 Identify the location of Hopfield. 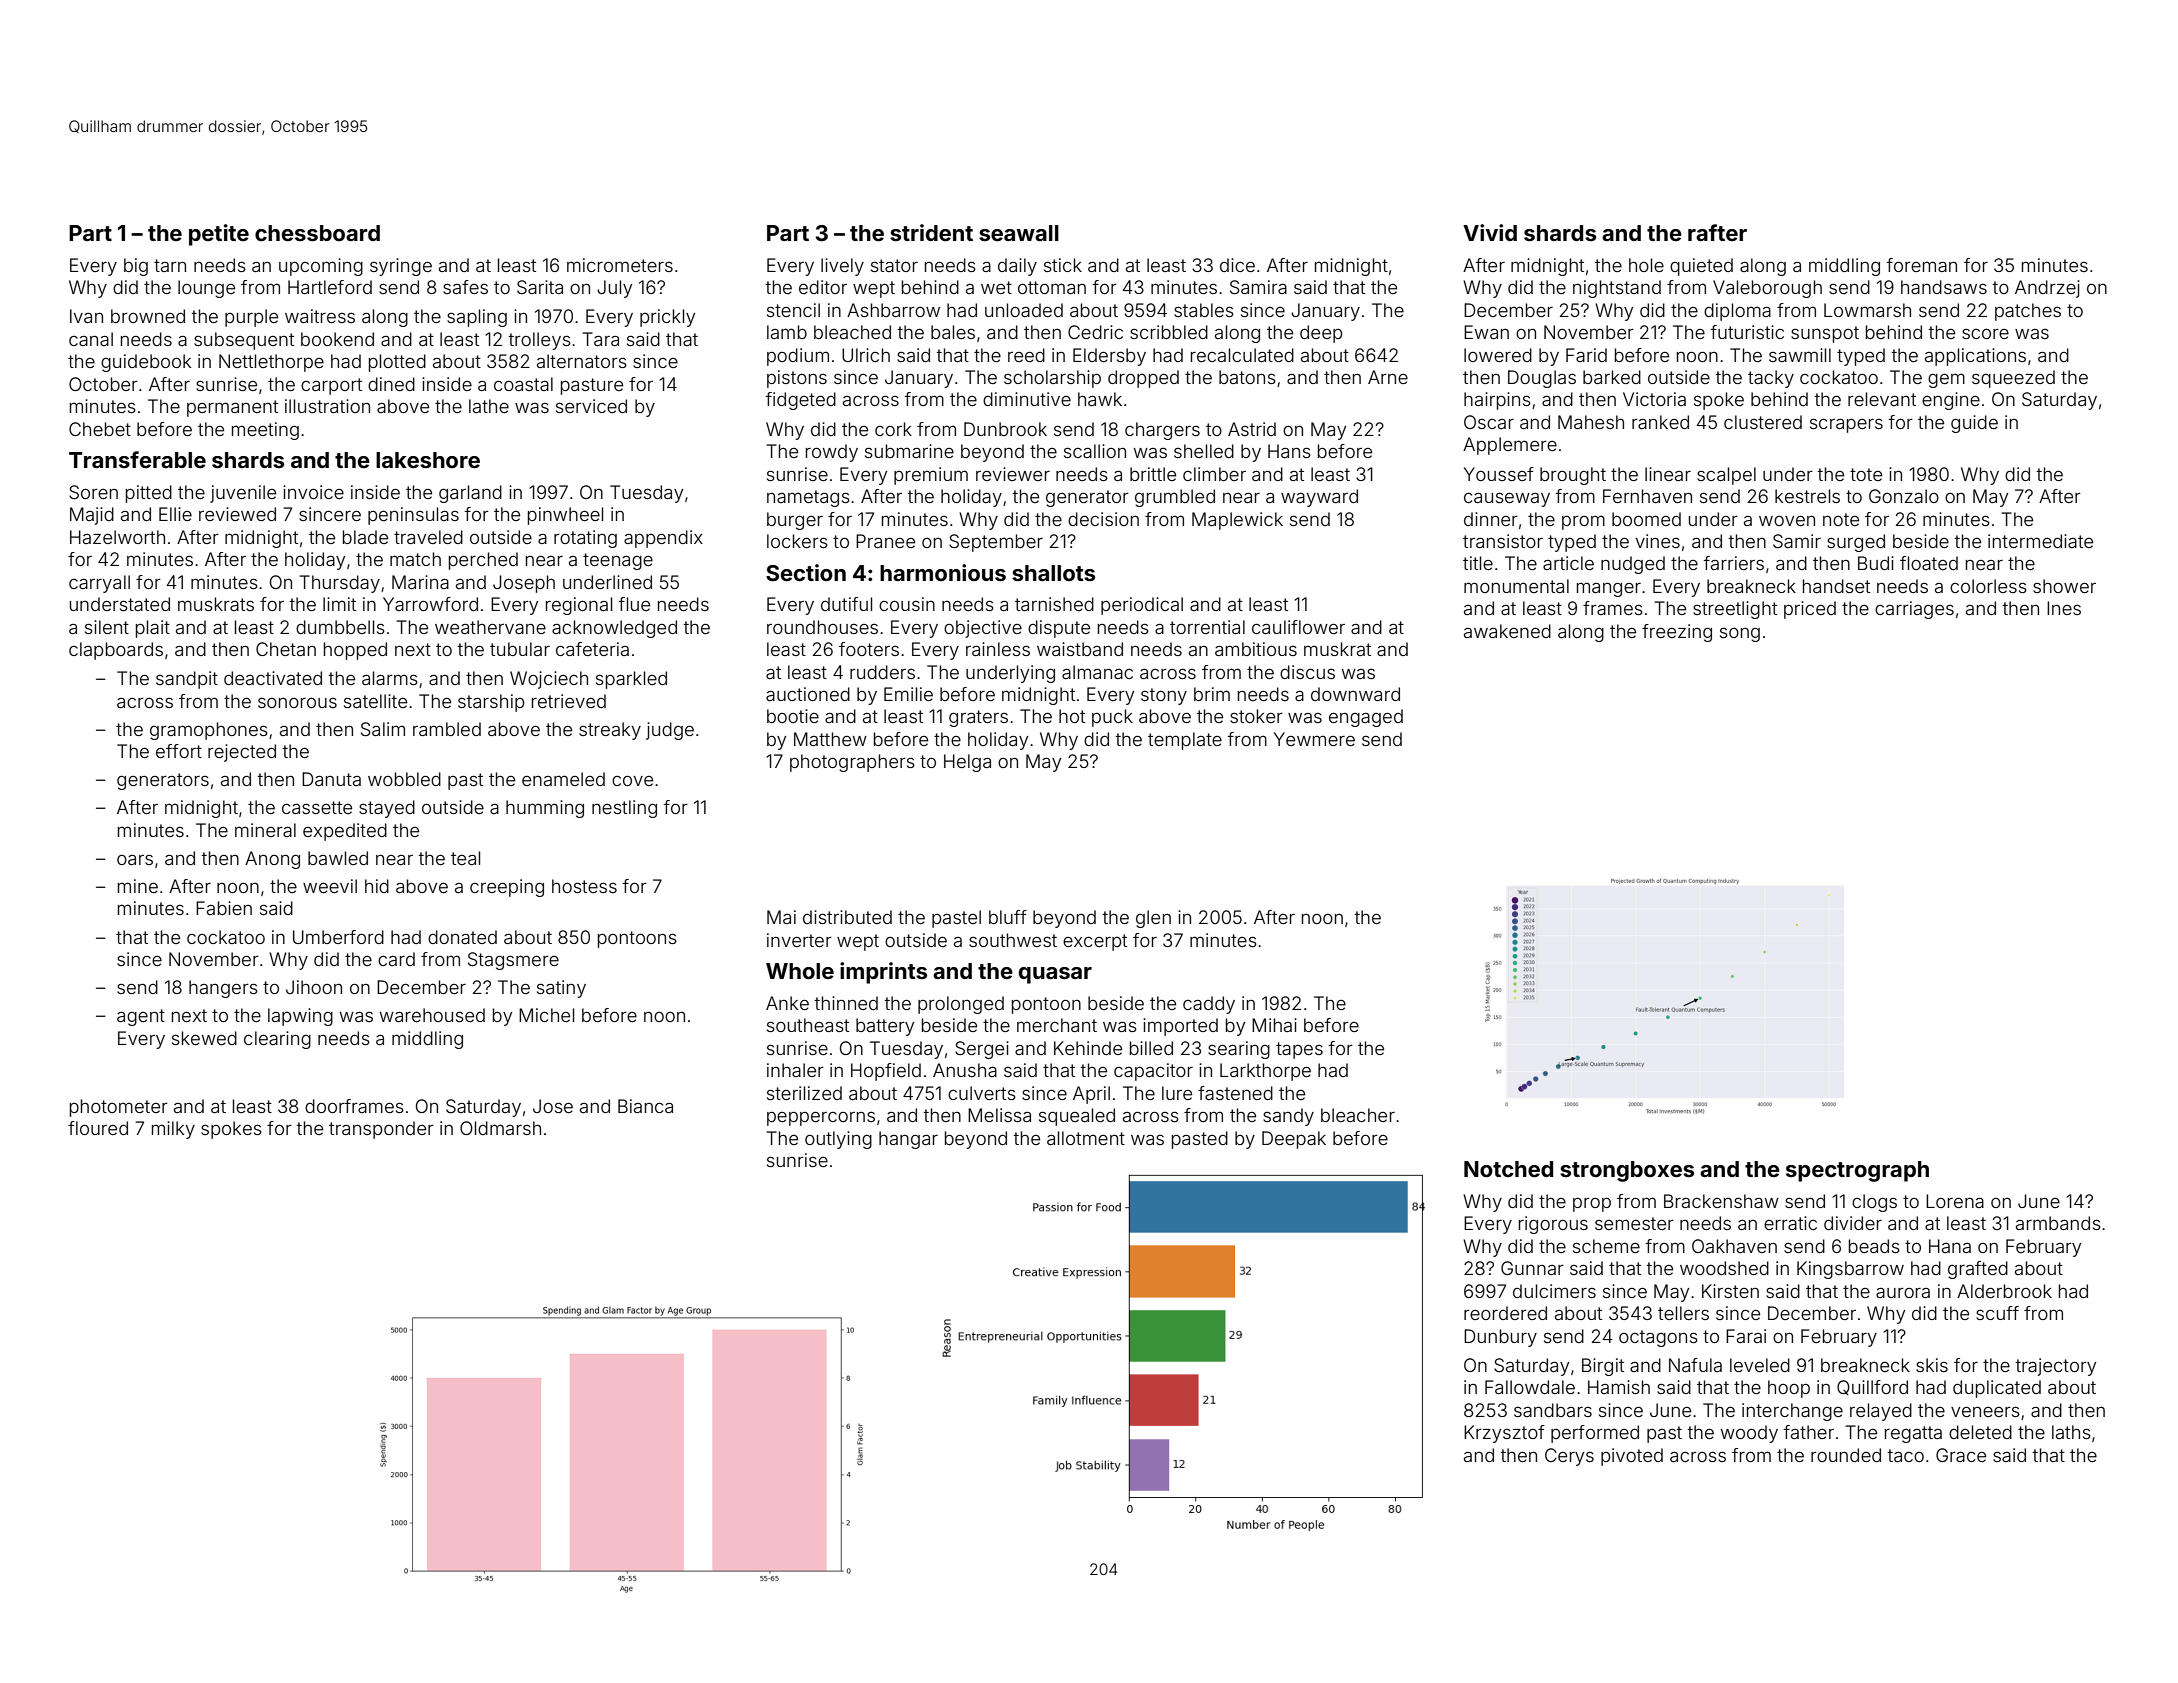
(886, 1072).
